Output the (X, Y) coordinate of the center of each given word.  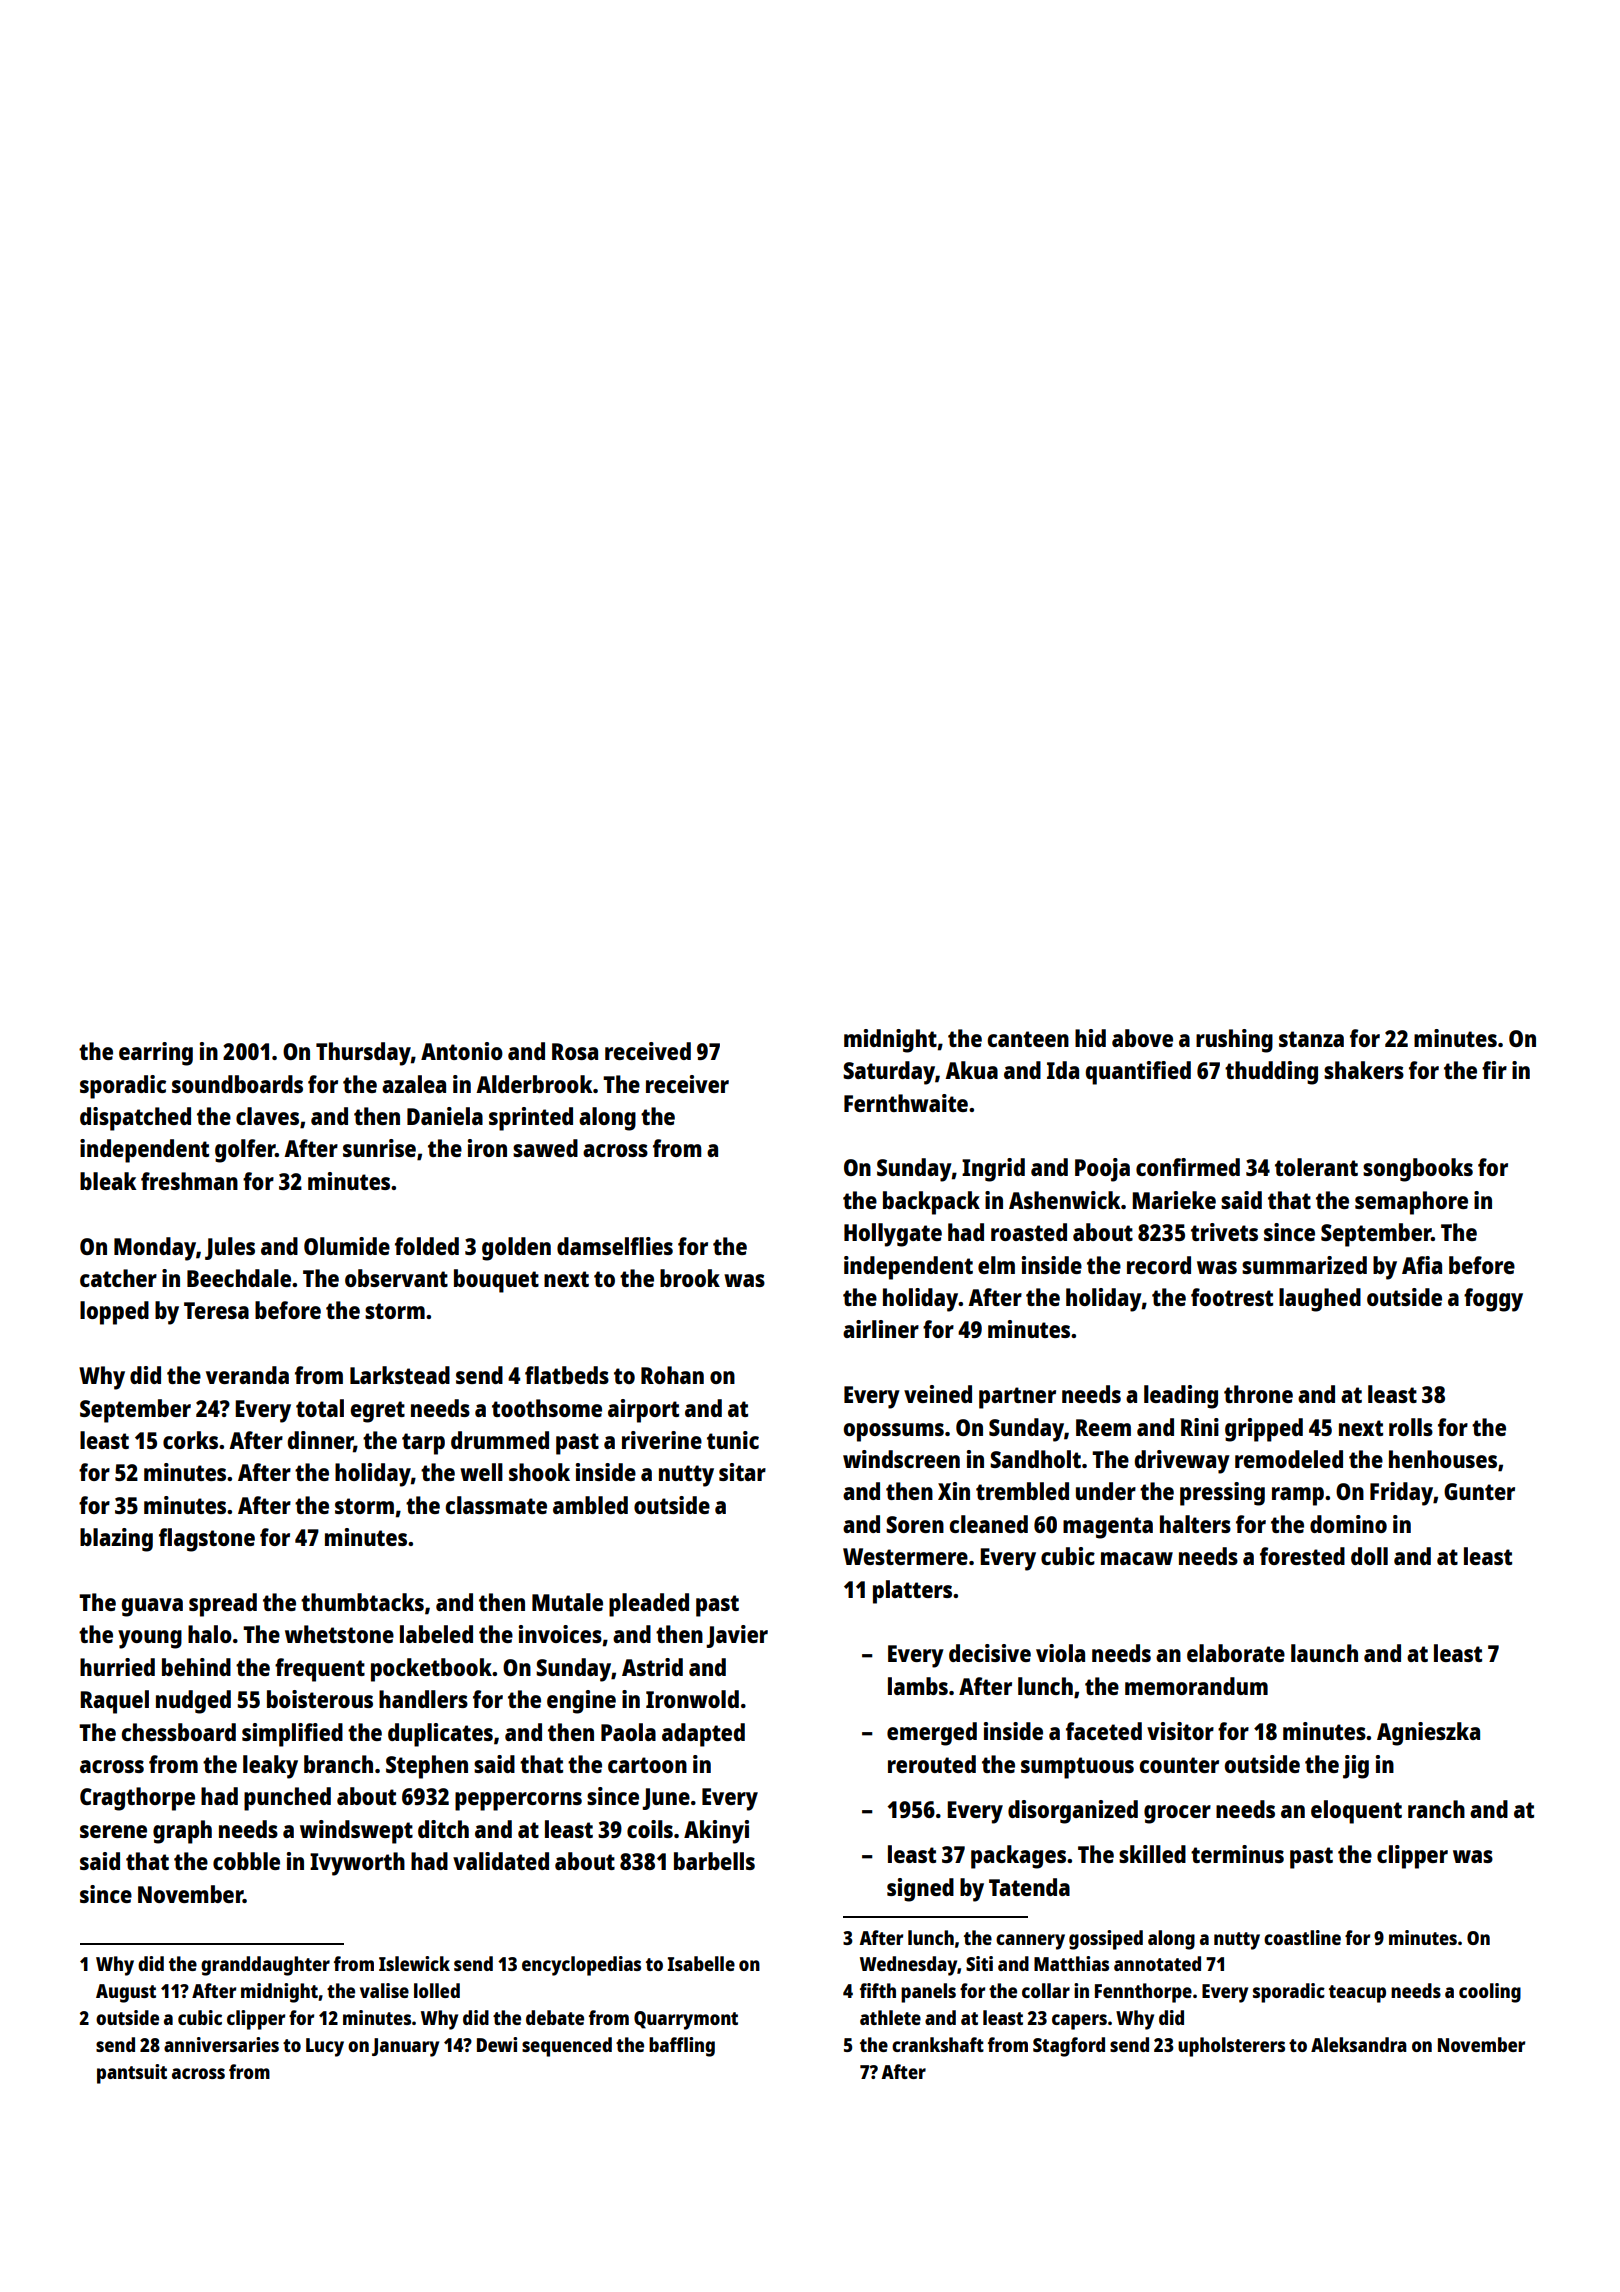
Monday (155, 1249)
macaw (1137, 1558)
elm (996, 1265)
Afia (1422, 1265)
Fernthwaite (906, 1103)
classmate (496, 1505)
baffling (682, 2047)
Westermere (905, 1556)
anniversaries (221, 2044)
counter (1179, 1765)
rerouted (932, 1764)
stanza (1311, 1039)
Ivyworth (357, 1864)
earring (156, 1054)
